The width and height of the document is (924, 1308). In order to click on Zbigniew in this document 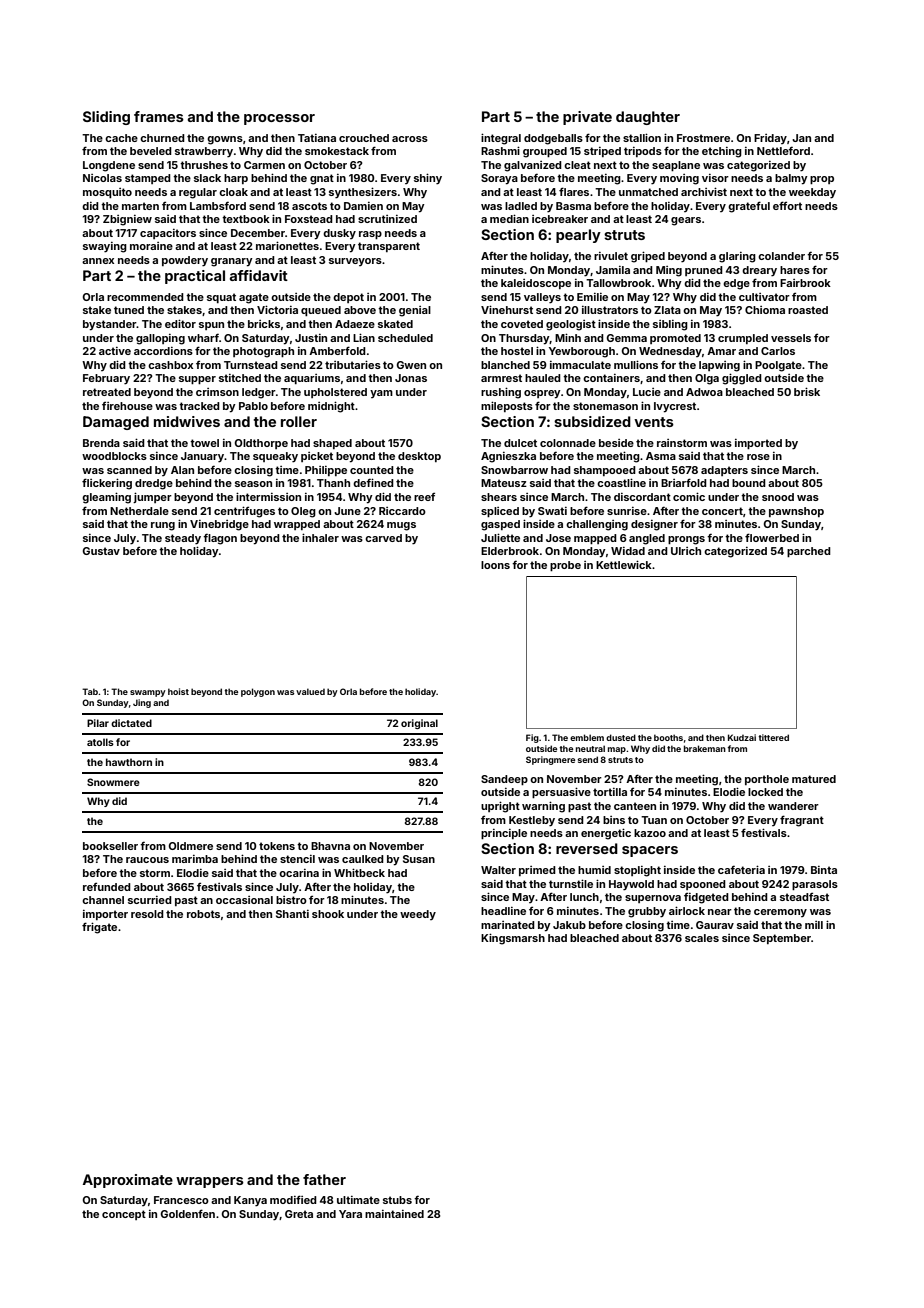, I will do `click(127, 220)`.
